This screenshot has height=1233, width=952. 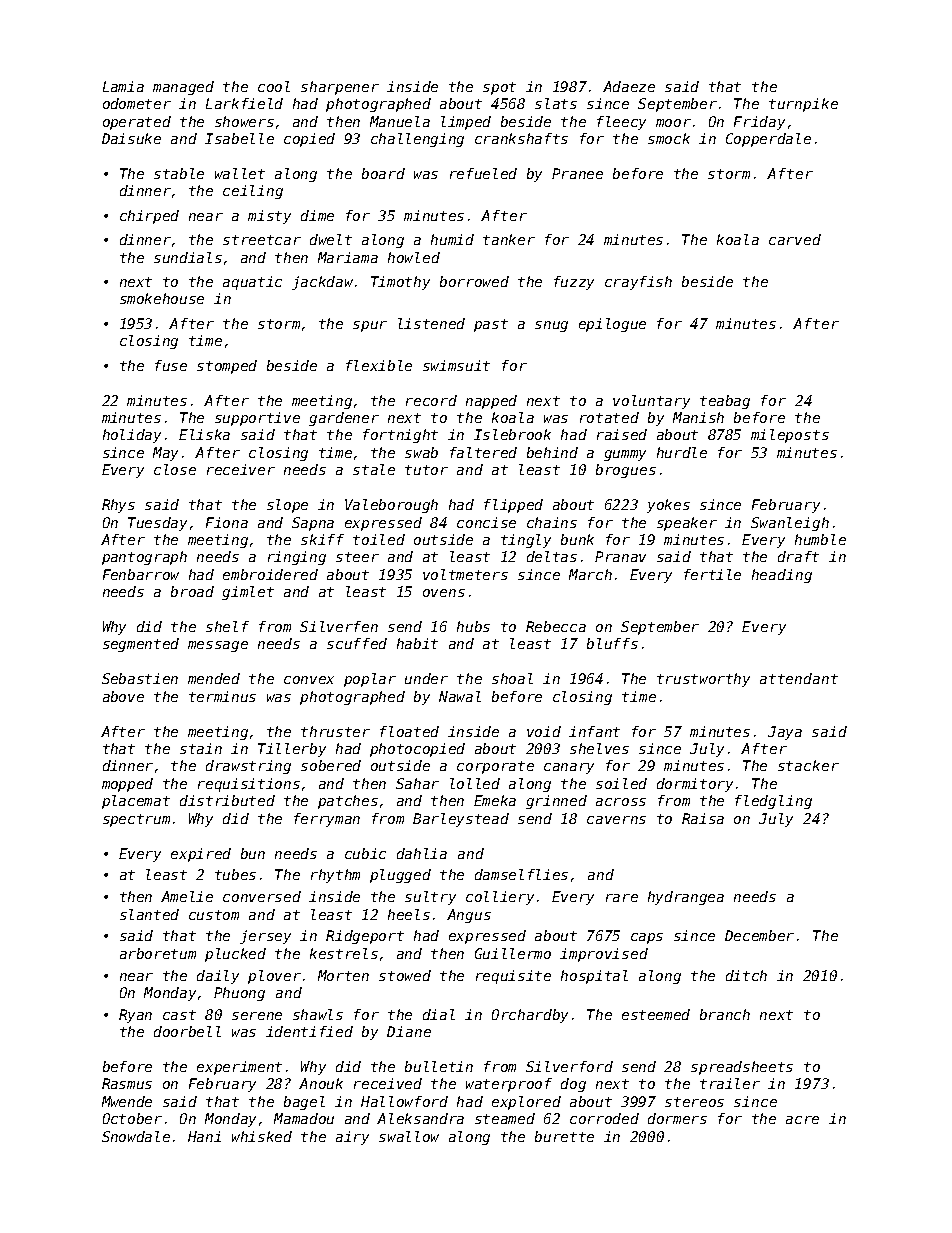 I want to click on swallow, so click(x=409, y=1136).
